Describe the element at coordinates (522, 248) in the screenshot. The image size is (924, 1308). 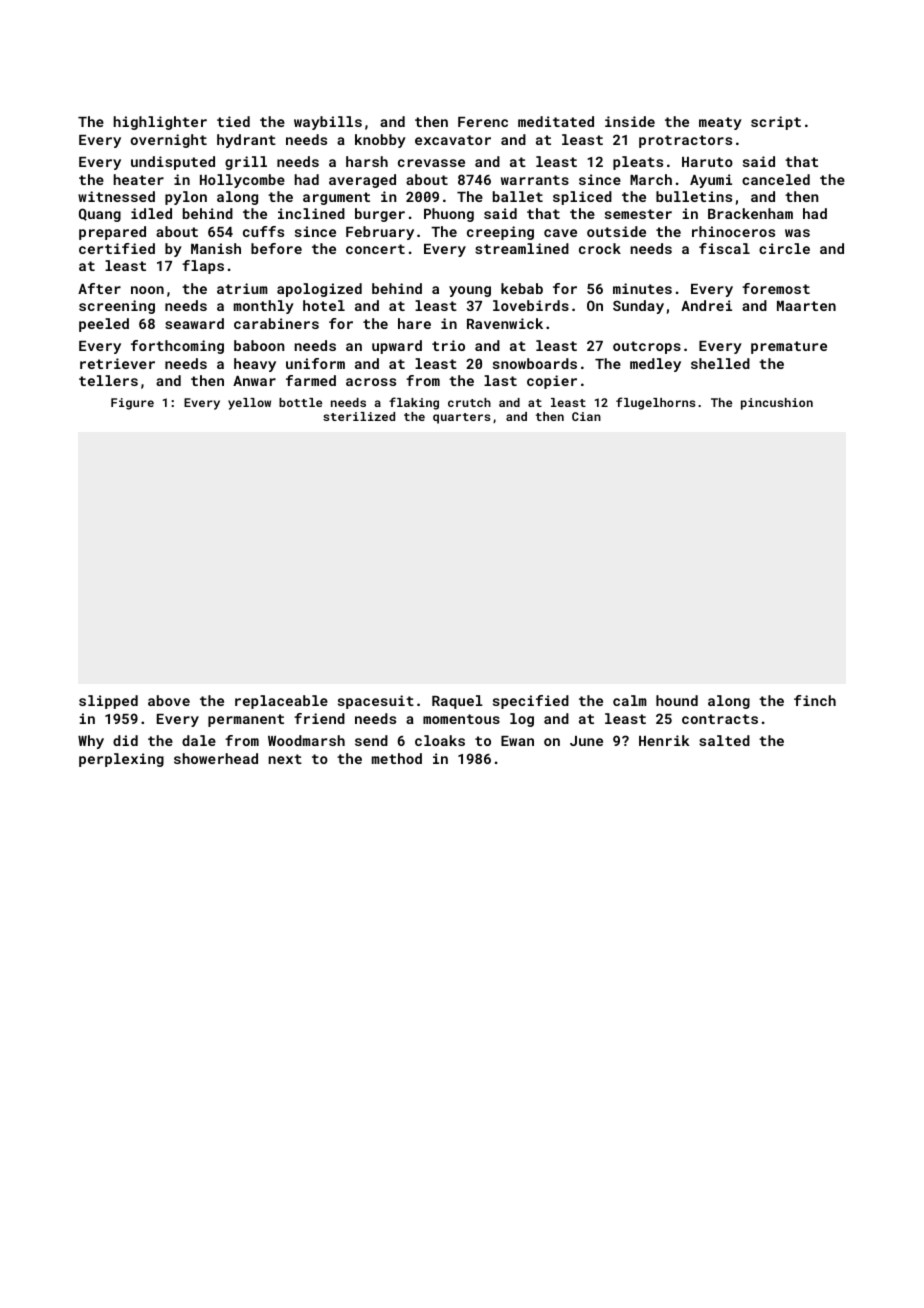
I see `streamlined` at that location.
